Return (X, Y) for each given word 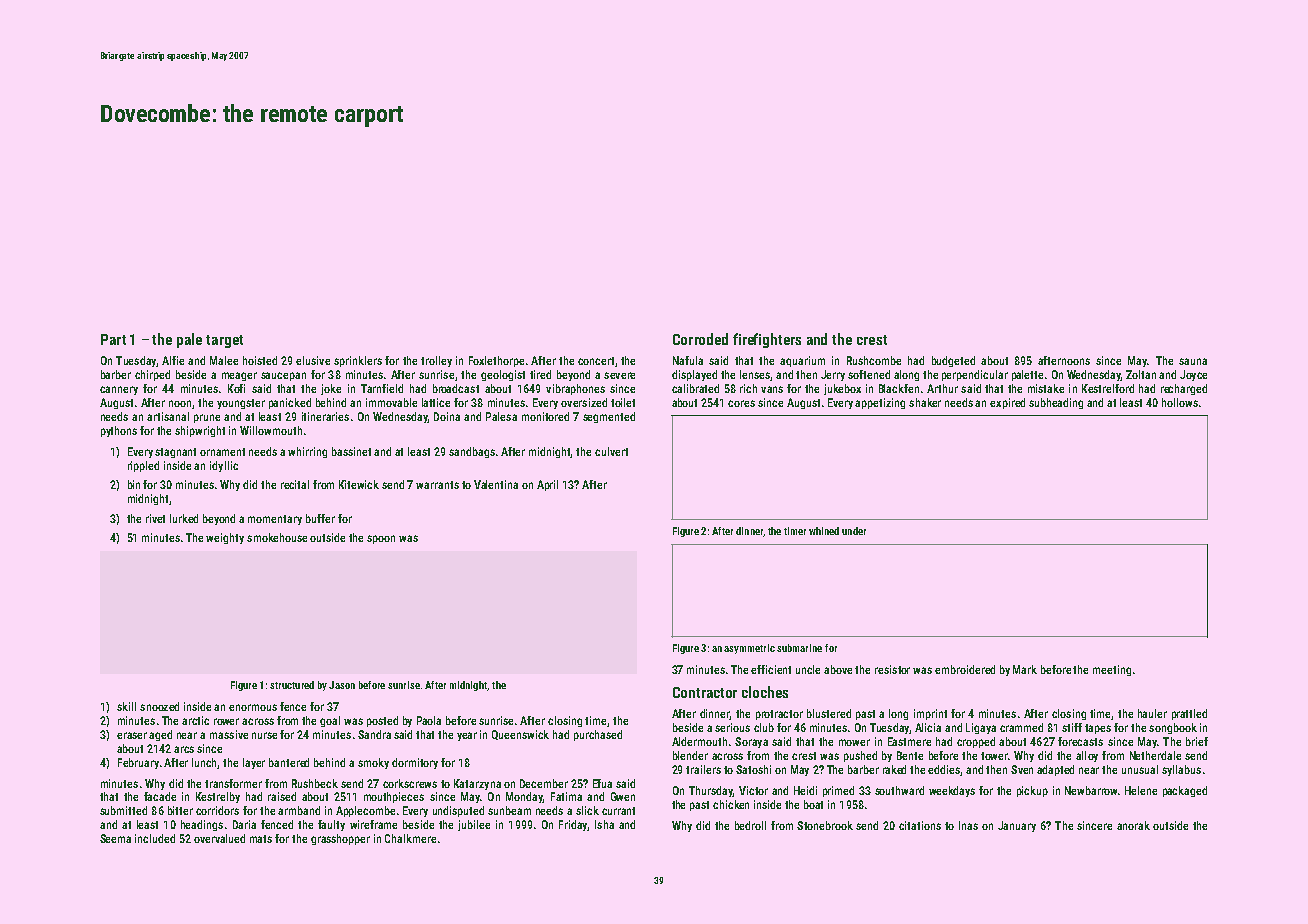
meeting (1112, 670)
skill (126, 706)
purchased (598, 735)
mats (261, 839)
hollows (1180, 402)
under (854, 531)
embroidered (965, 669)
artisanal (168, 416)
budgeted (953, 361)
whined (824, 531)
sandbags (472, 452)
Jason (342, 685)
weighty (225, 538)
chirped (152, 375)
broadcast (456, 388)
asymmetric (749, 649)
